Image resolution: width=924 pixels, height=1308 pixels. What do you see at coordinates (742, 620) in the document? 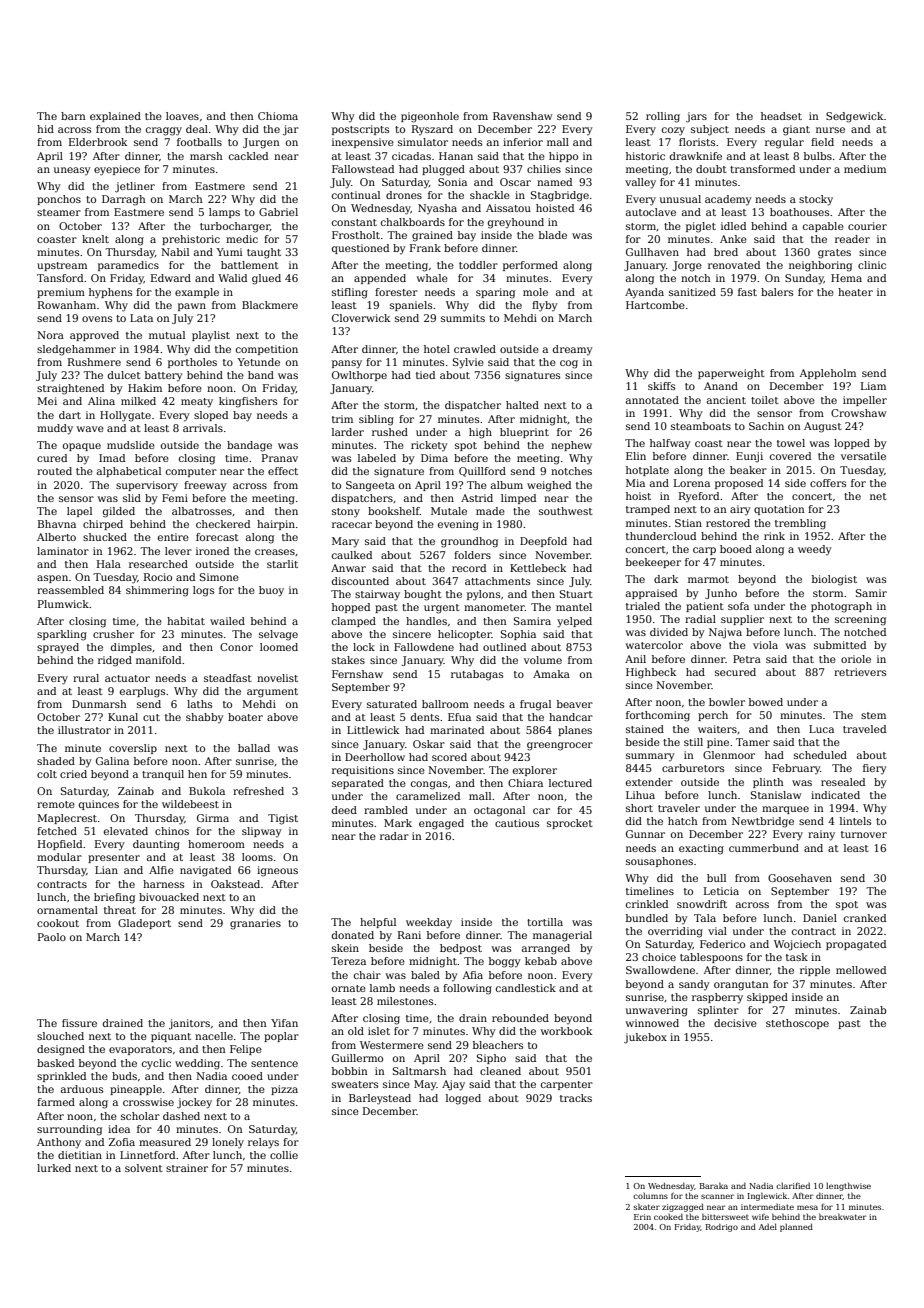
I see `supplier` at bounding box center [742, 620].
